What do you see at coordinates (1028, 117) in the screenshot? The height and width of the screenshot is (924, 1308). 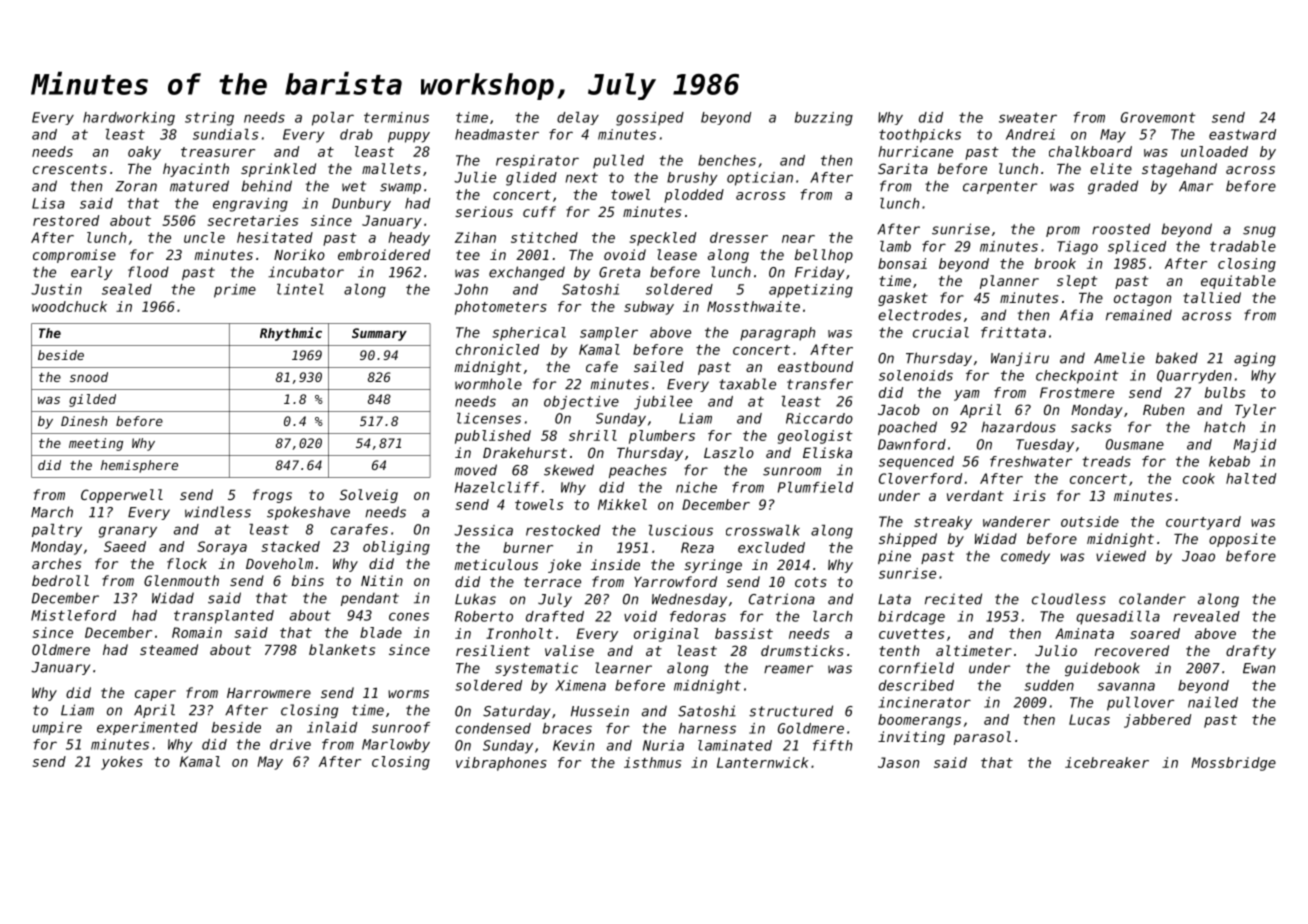 I see `sweater` at bounding box center [1028, 117].
